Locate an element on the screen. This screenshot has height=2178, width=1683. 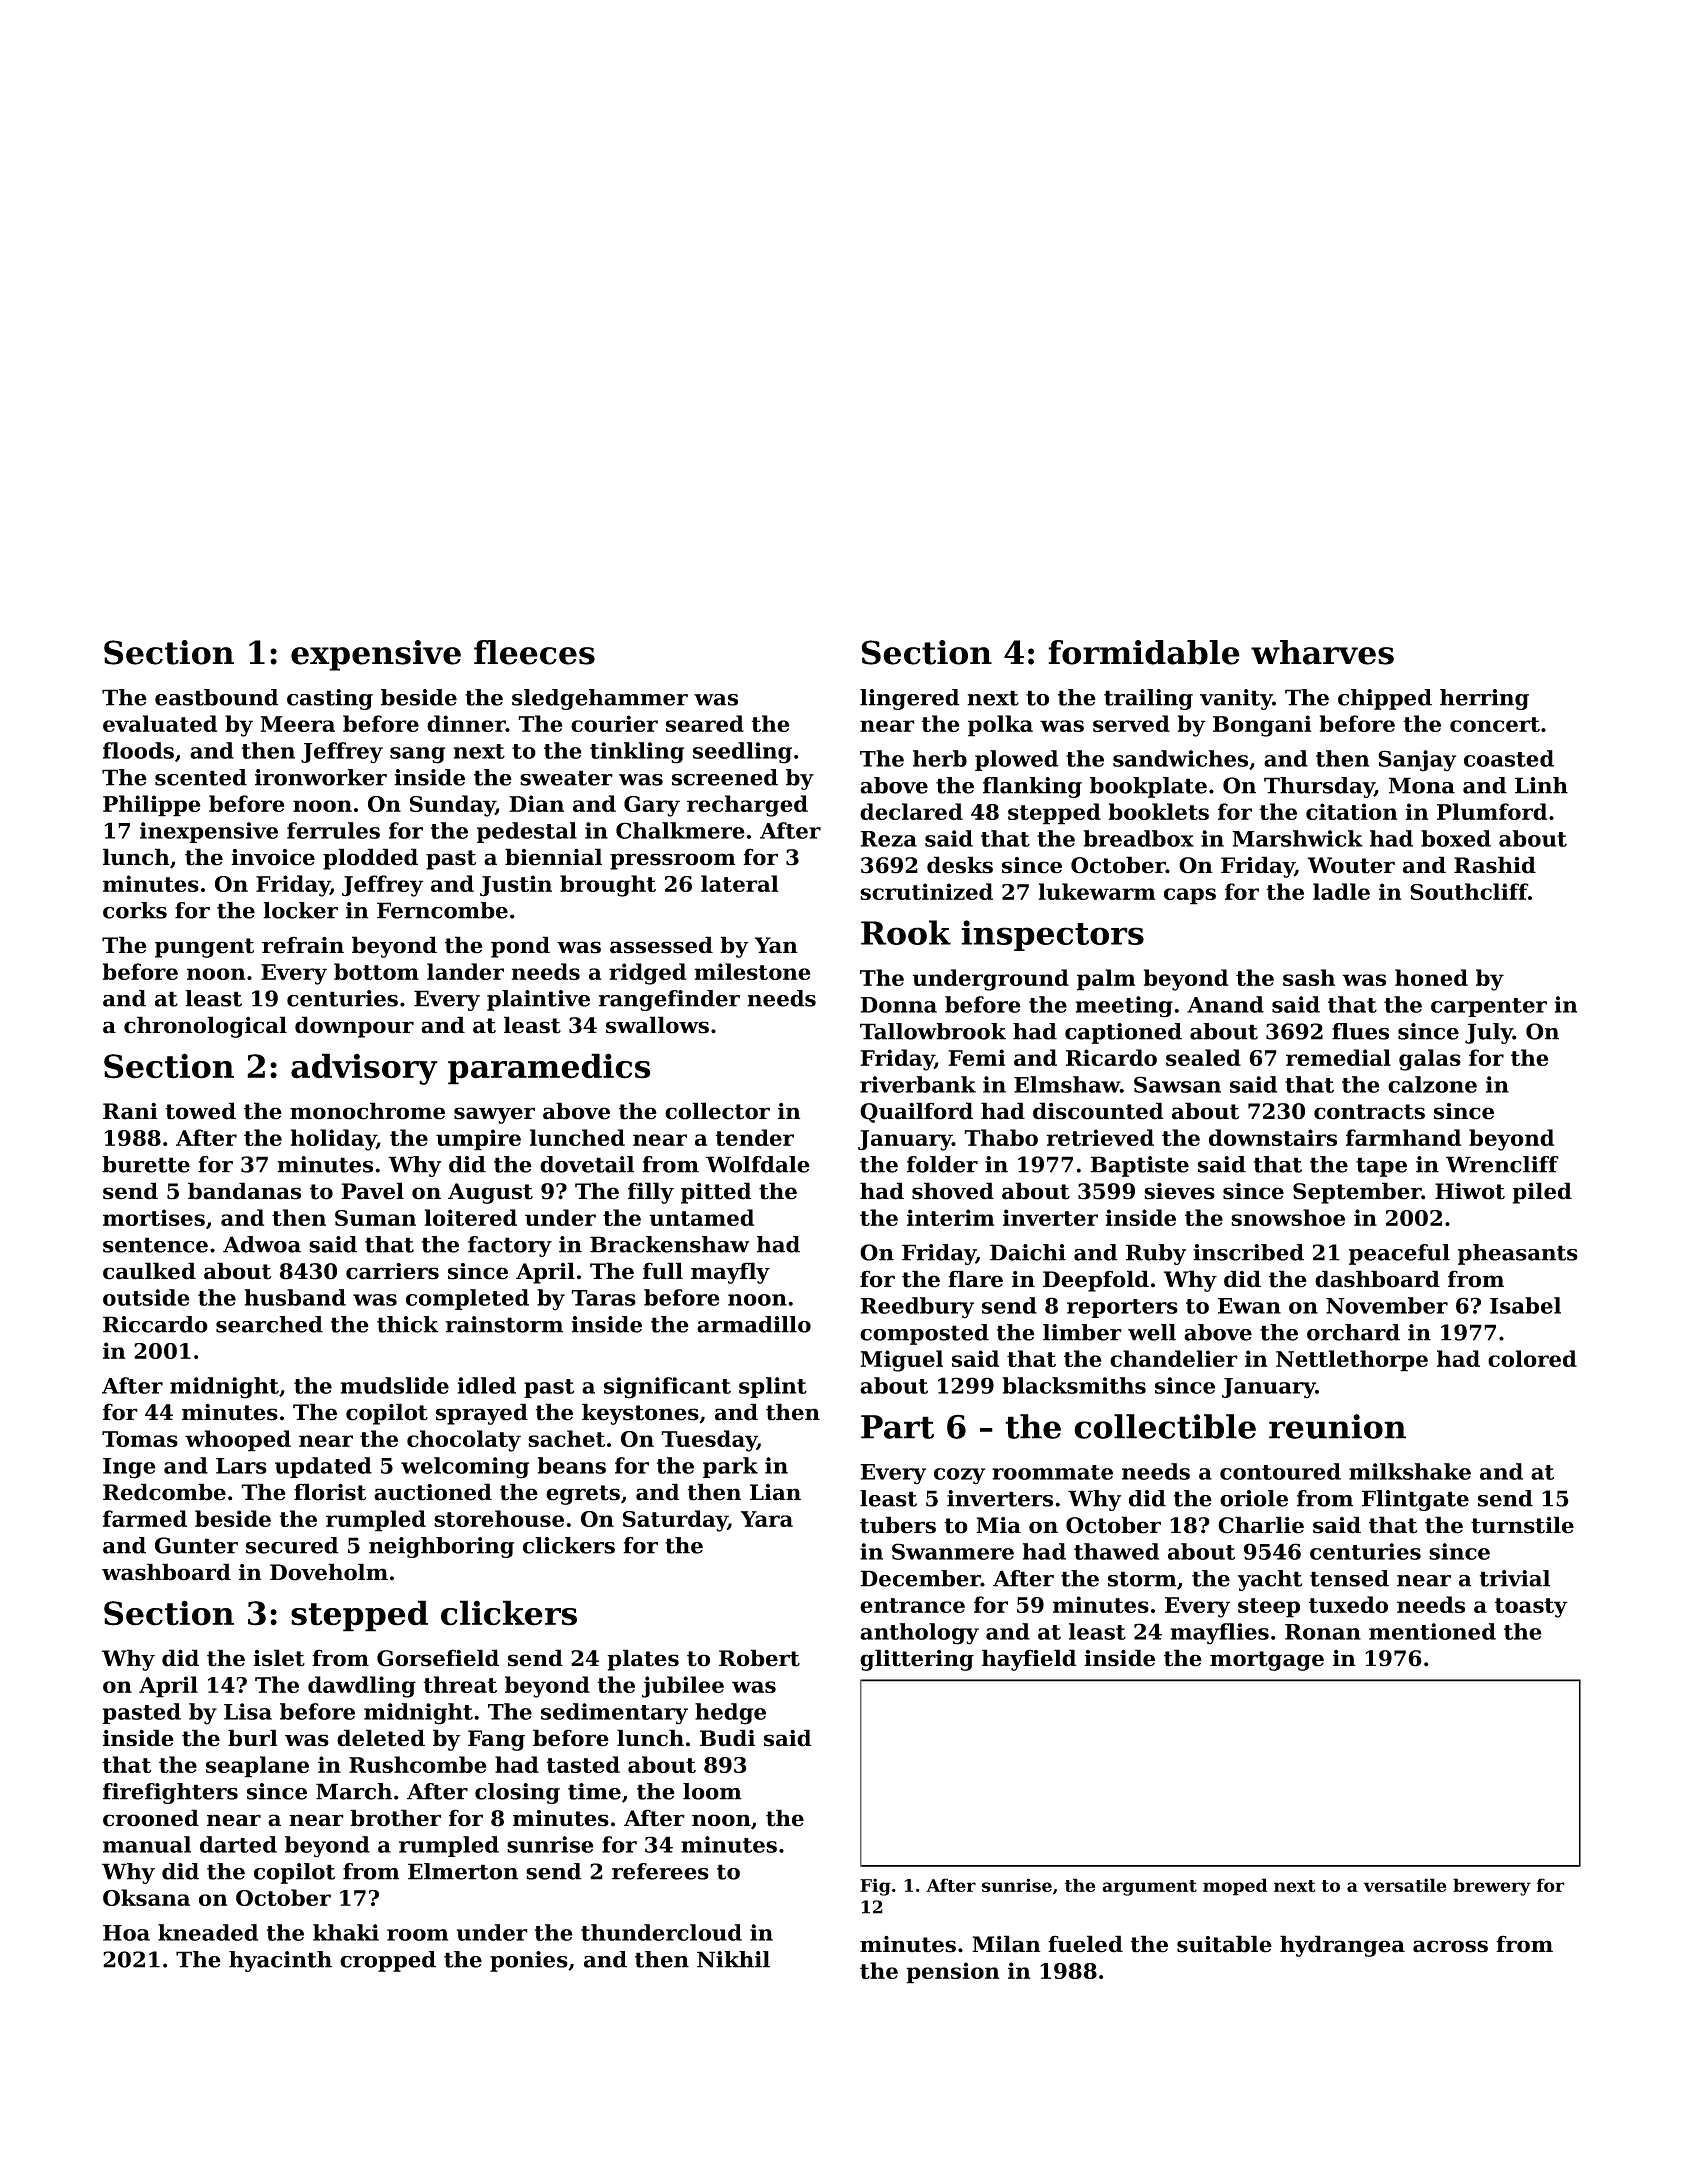
hyacinth is located at coordinates (280, 1961).
